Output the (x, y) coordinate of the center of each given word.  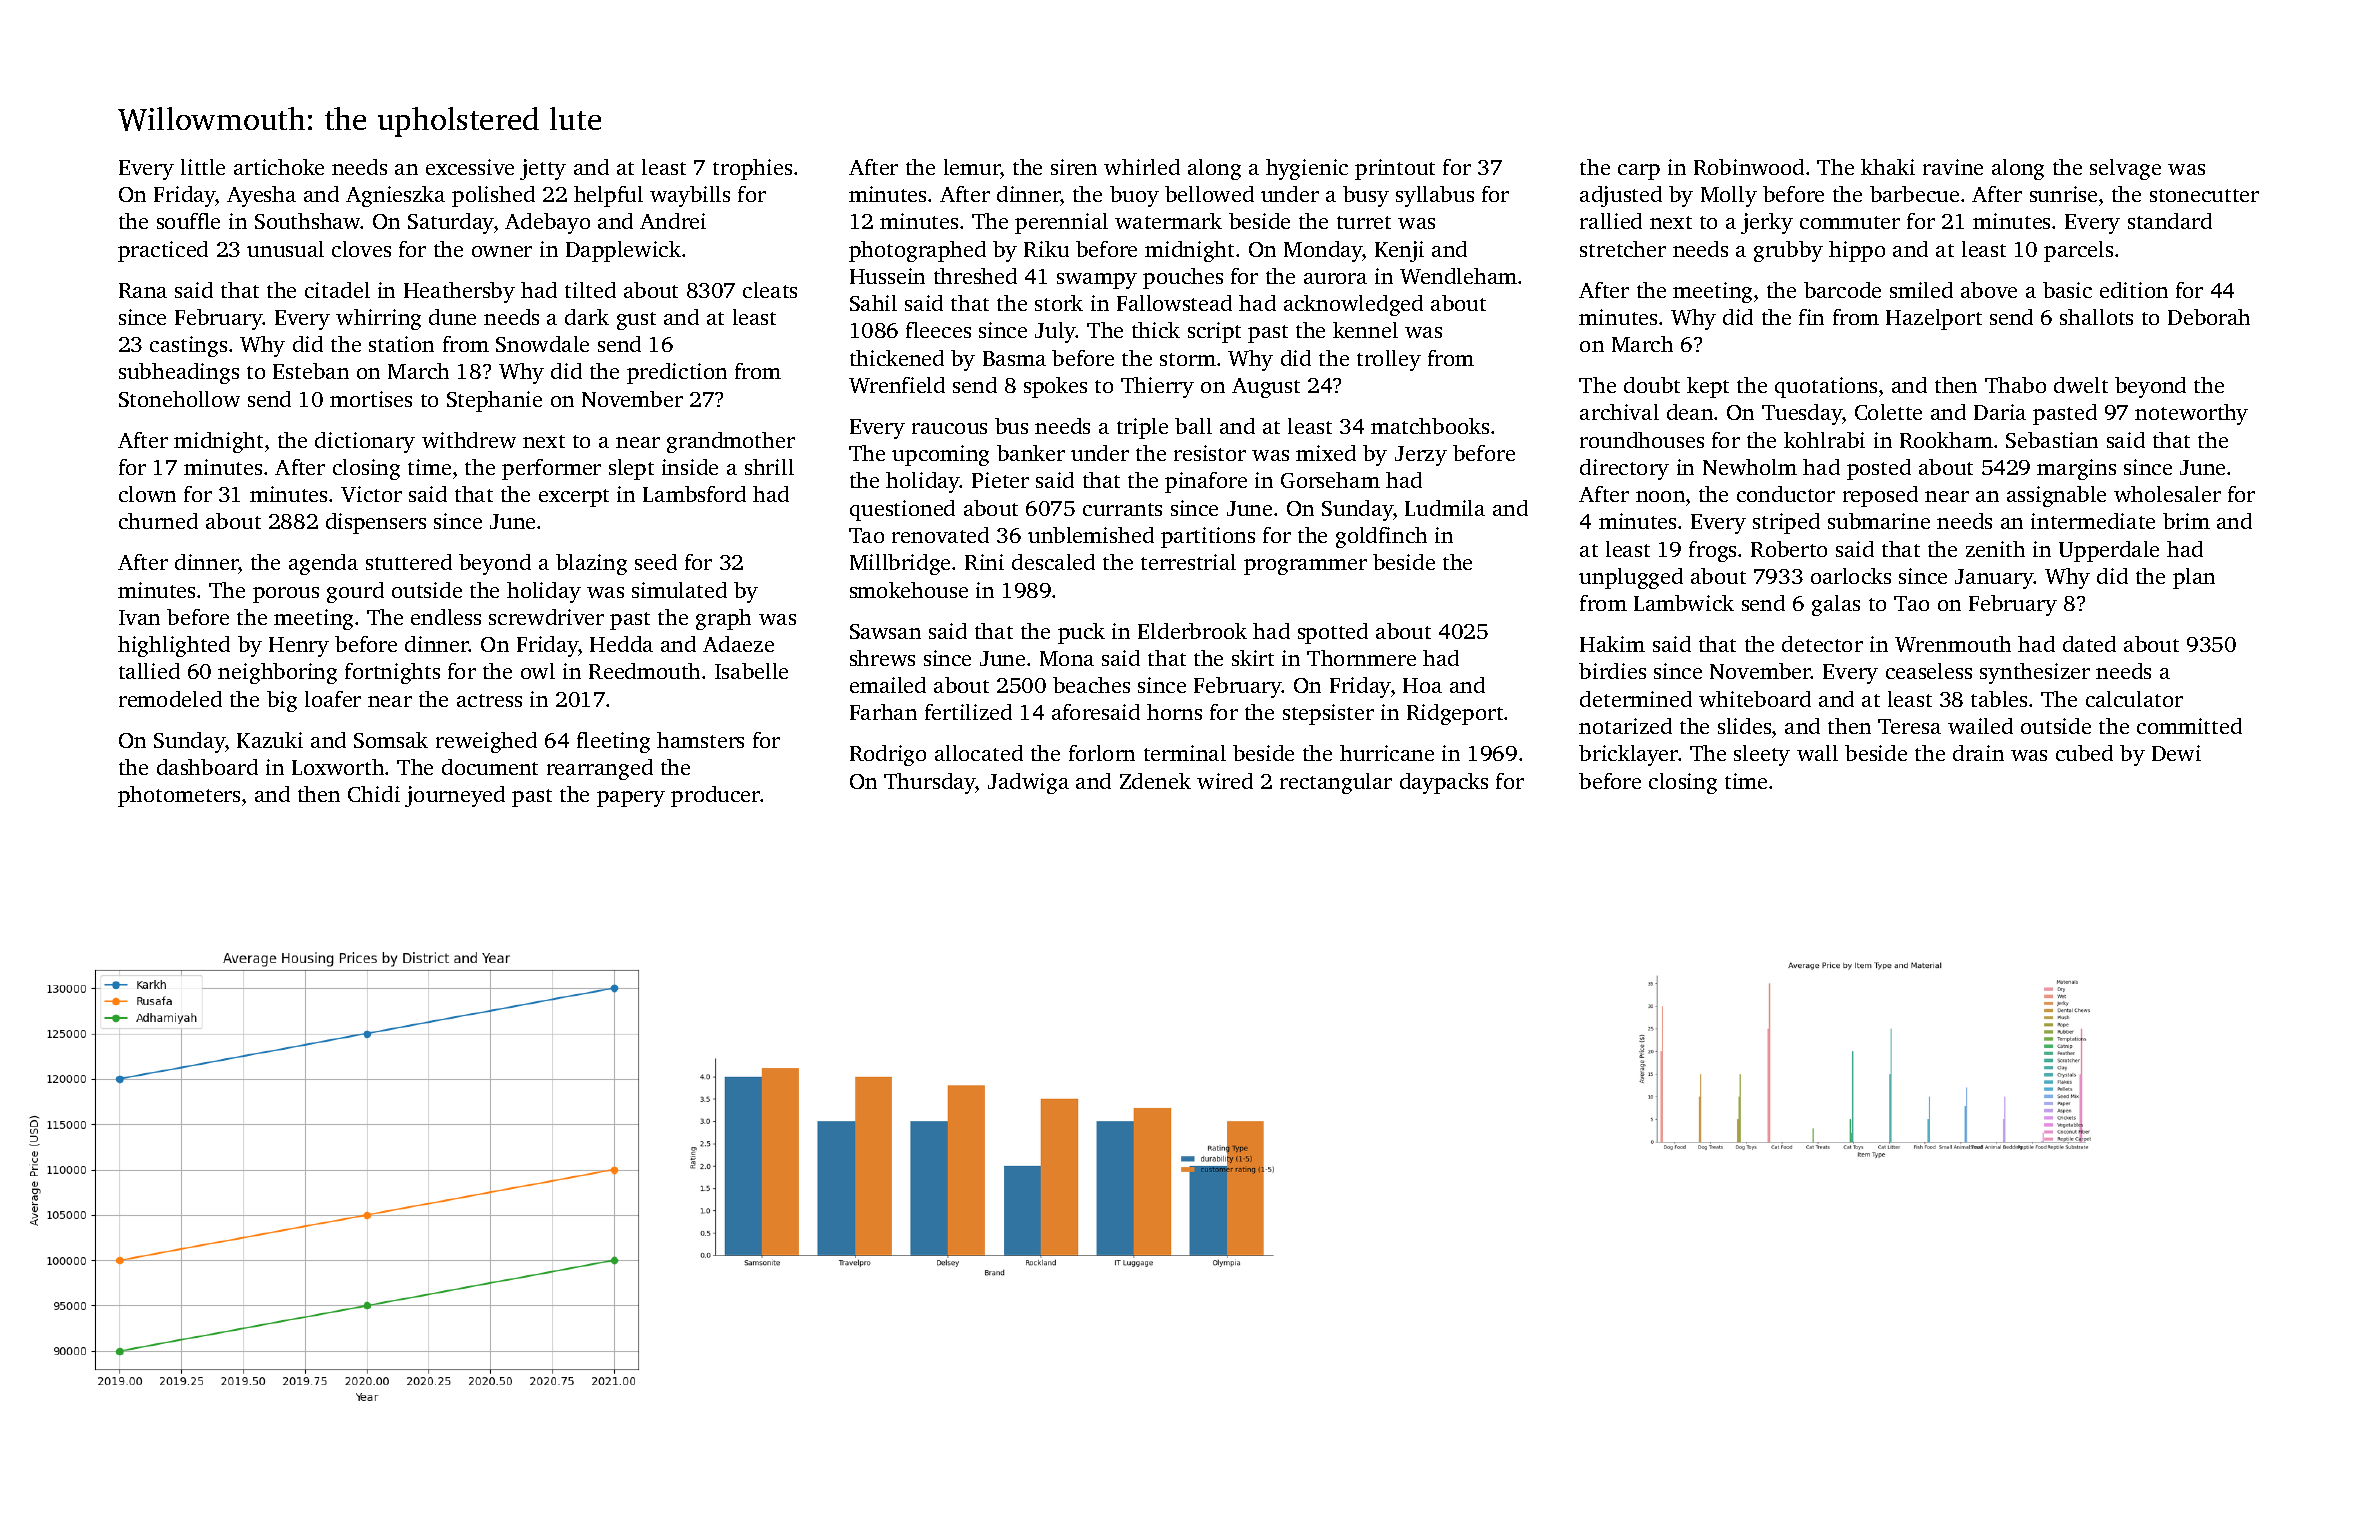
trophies (752, 169)
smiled (1921, 290)
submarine (1879, 521)
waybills (690, 196)
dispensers (376, 523)
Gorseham (1330, 480)
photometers (179, 796)
